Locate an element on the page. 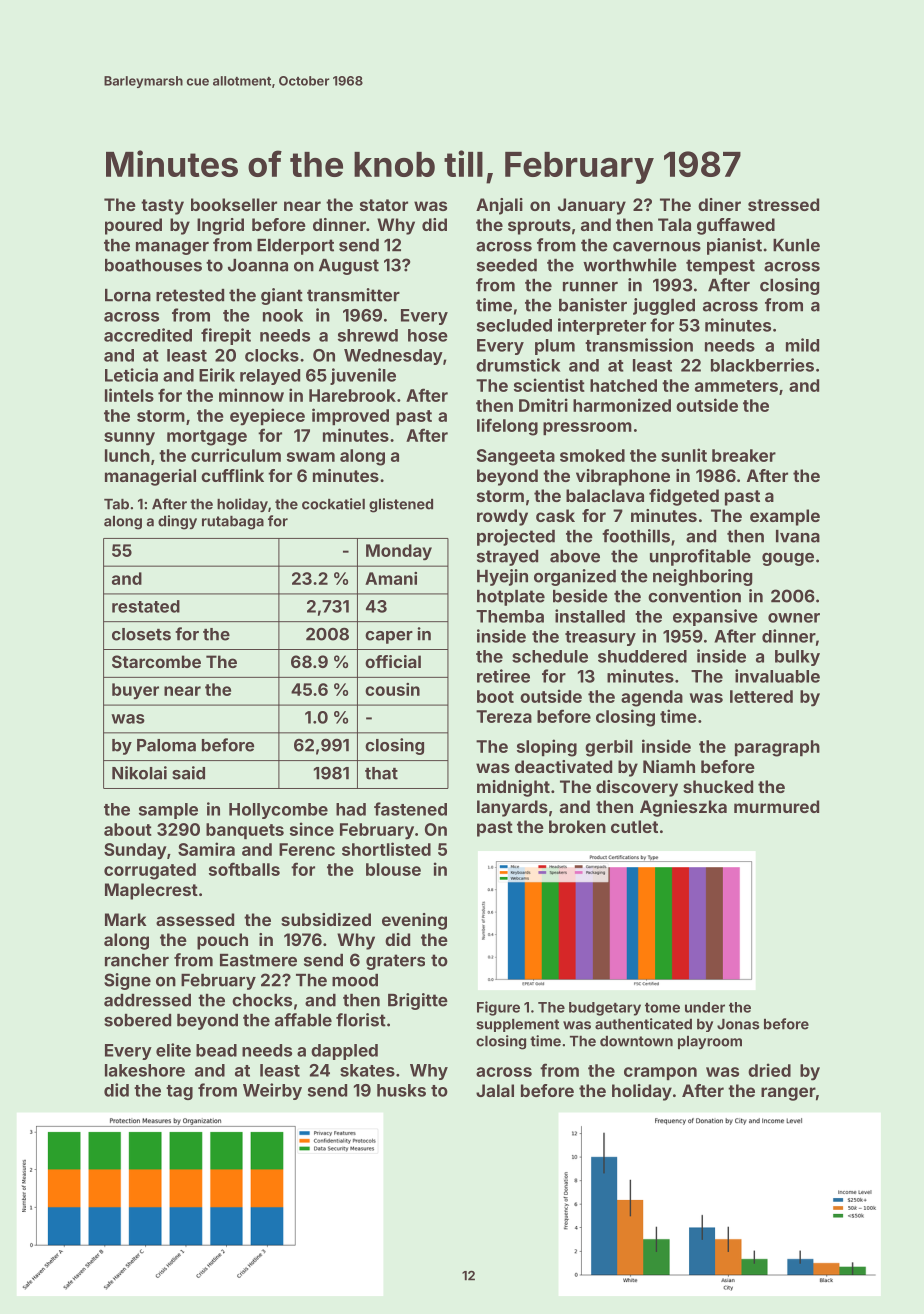 Image resolution: width=924 pixels, height=1314 pixels. Anjali is located at coordinates (499, 206).
